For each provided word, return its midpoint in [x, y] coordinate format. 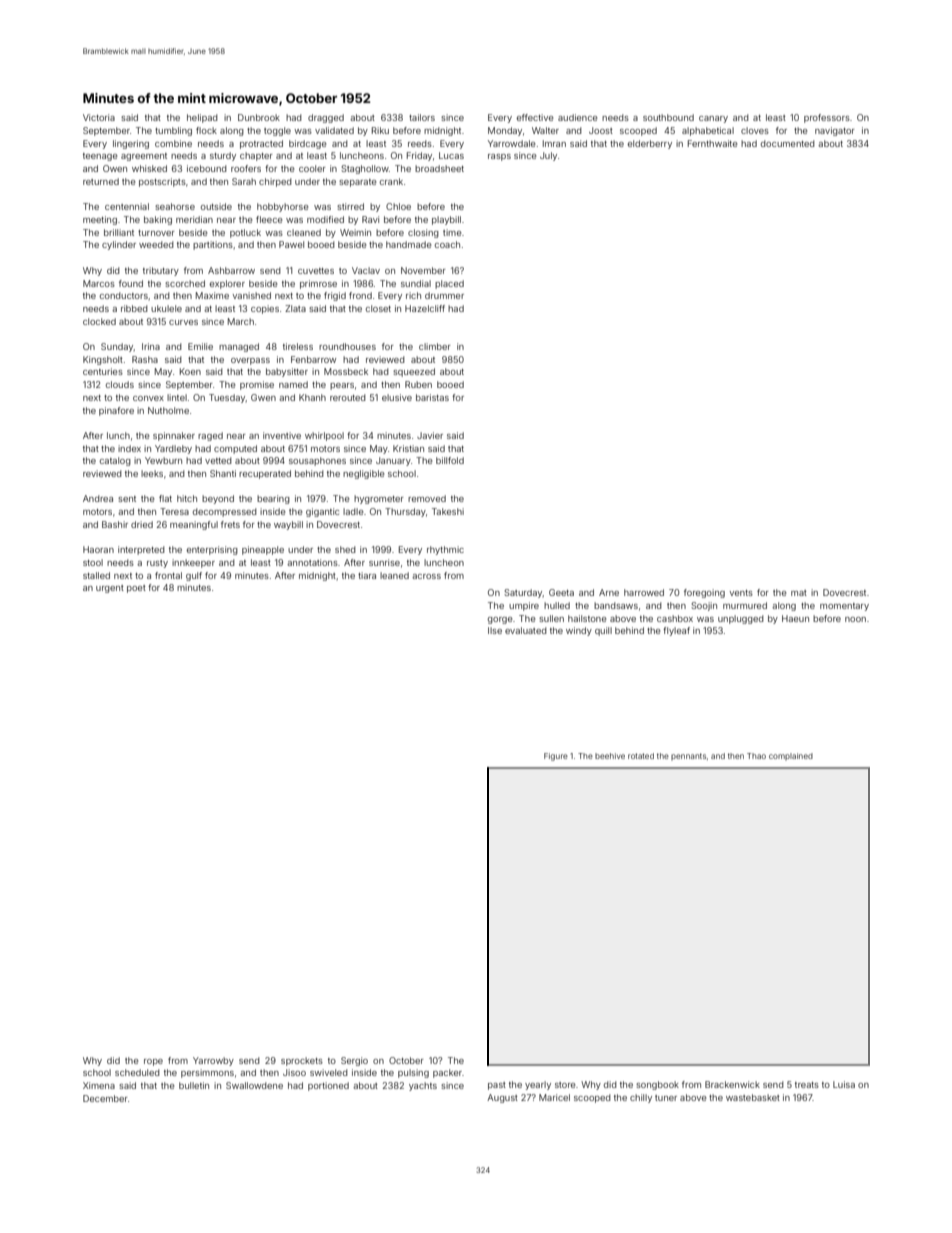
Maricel [554, 1097]
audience [577, 117]
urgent [110, 589]
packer [447, 1073]
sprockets [302, 1061]
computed [235, 449]
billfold [450, 460]
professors [827, 118]
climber [434, 346]
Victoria [99, 117]
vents [741, 593]
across [426, 576]
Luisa [844, 1084]
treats [807, 1085]
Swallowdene [254, 1085]
